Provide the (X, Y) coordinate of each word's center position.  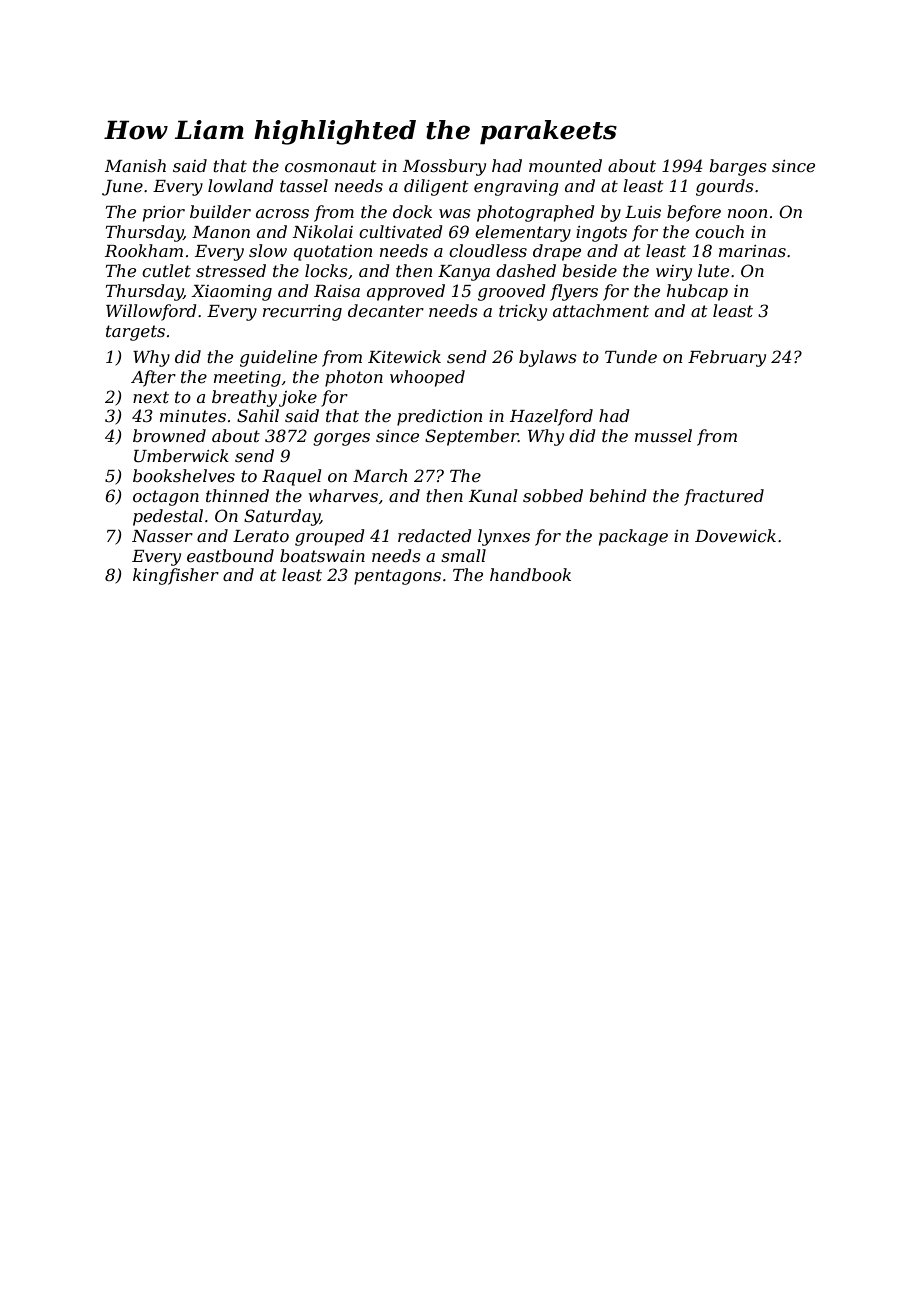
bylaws (548, 358)
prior (164, 214)
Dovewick (735, 535)
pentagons (397, 577)
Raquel (291, 477)
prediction (439, 417)
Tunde (631, 356)
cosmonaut (331, 166)
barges (738, 167)
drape (557, 252)
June (122, 188)
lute (713, 270)
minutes (193, 416)
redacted (434, 535)
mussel (663, 435)
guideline (278, 358)
